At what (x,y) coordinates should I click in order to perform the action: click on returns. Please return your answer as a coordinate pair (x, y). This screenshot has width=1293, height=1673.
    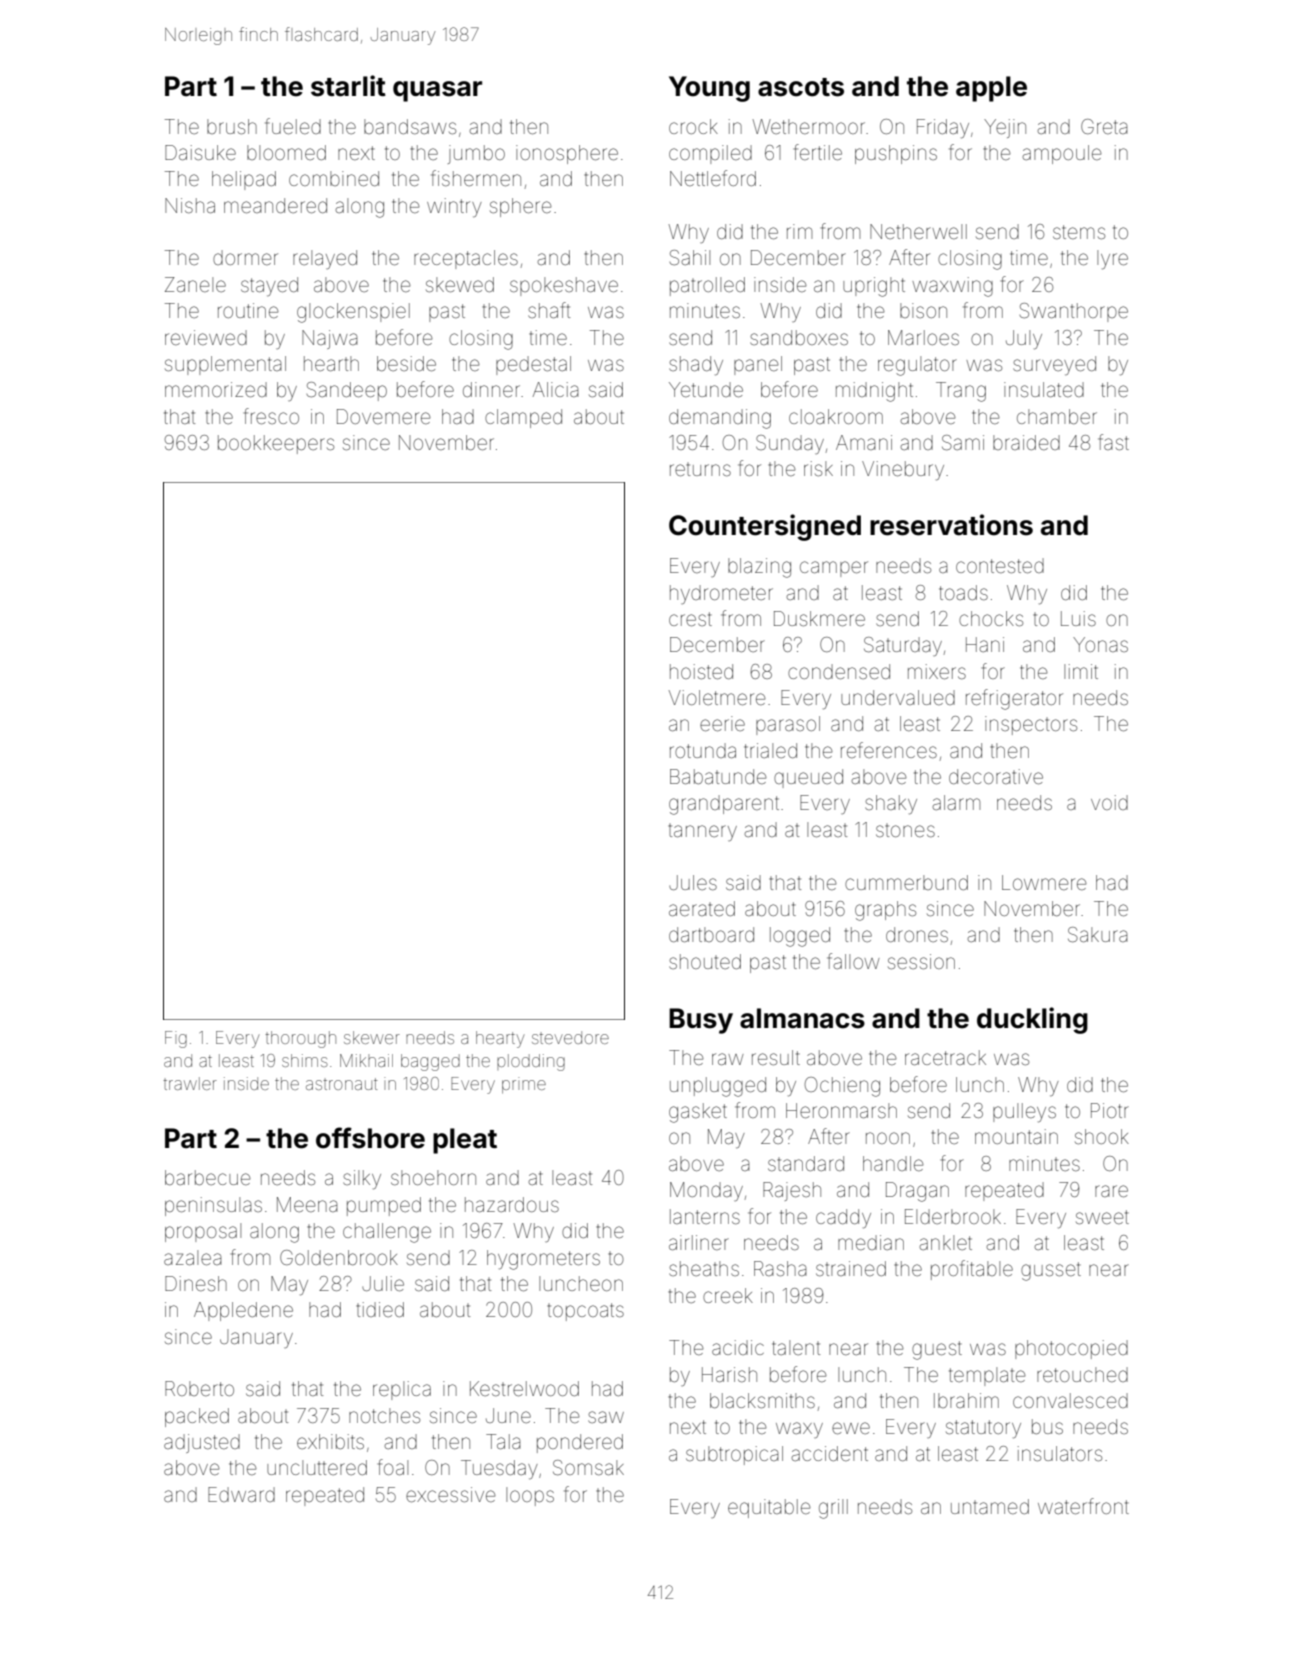
    Looking at the image, I should click on (700, 469).
